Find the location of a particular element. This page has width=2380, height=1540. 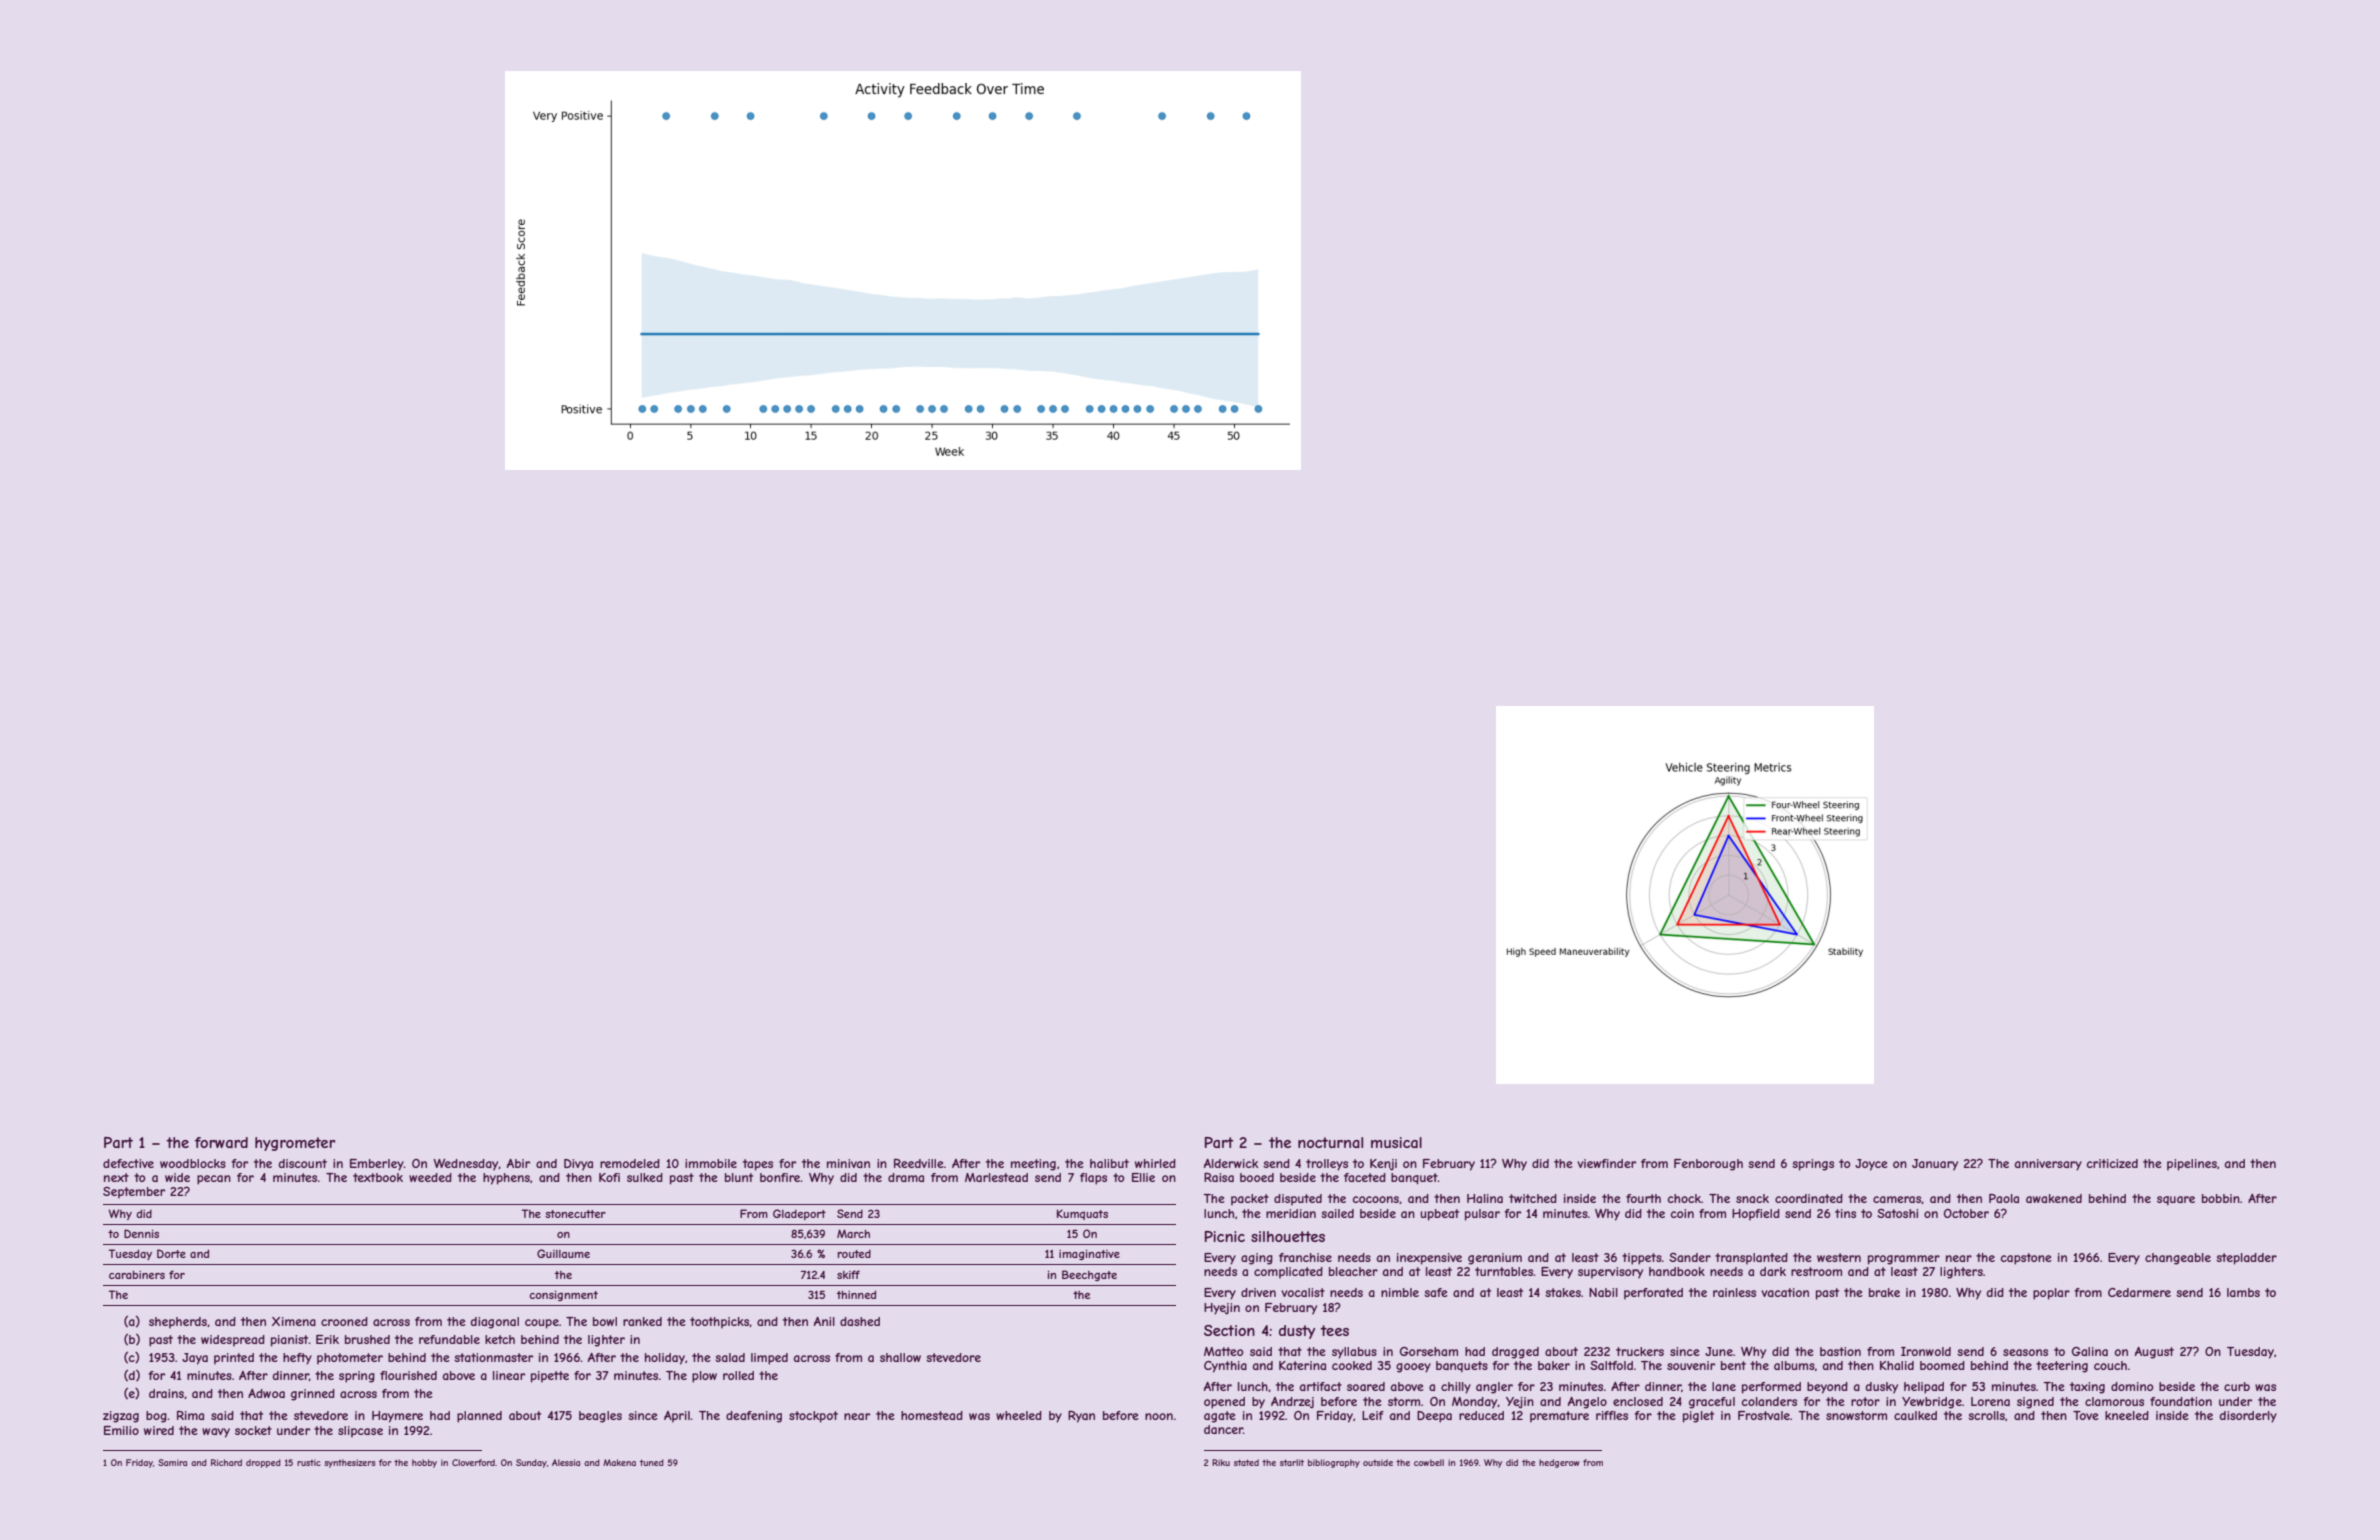

Guillaume is located at coordinates (563, 1253).
